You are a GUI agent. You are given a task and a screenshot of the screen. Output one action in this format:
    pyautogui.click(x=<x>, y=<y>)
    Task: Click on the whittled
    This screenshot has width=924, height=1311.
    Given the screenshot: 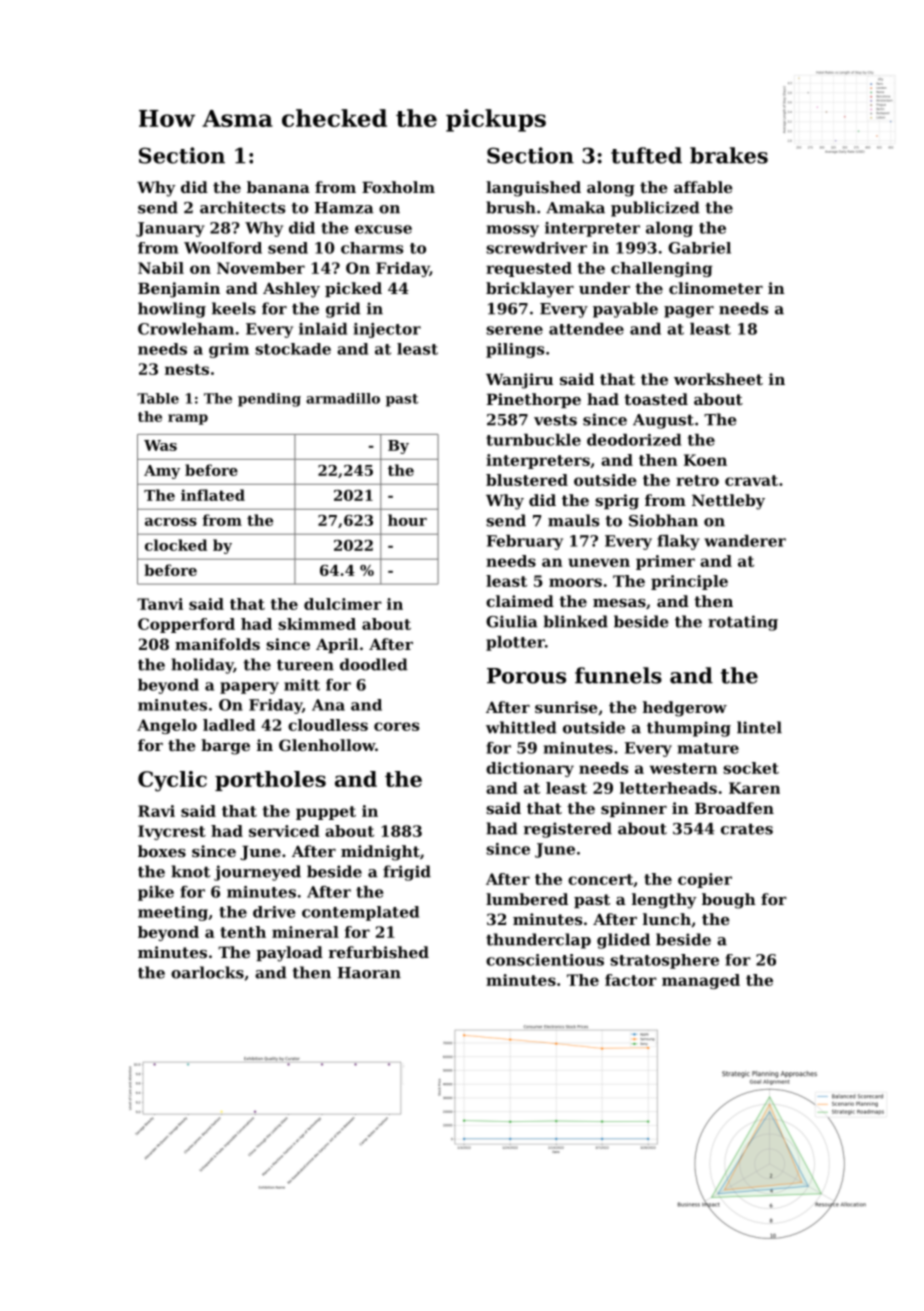 What is the action you would take?
    pyautogui.click(x=521, y=727)
